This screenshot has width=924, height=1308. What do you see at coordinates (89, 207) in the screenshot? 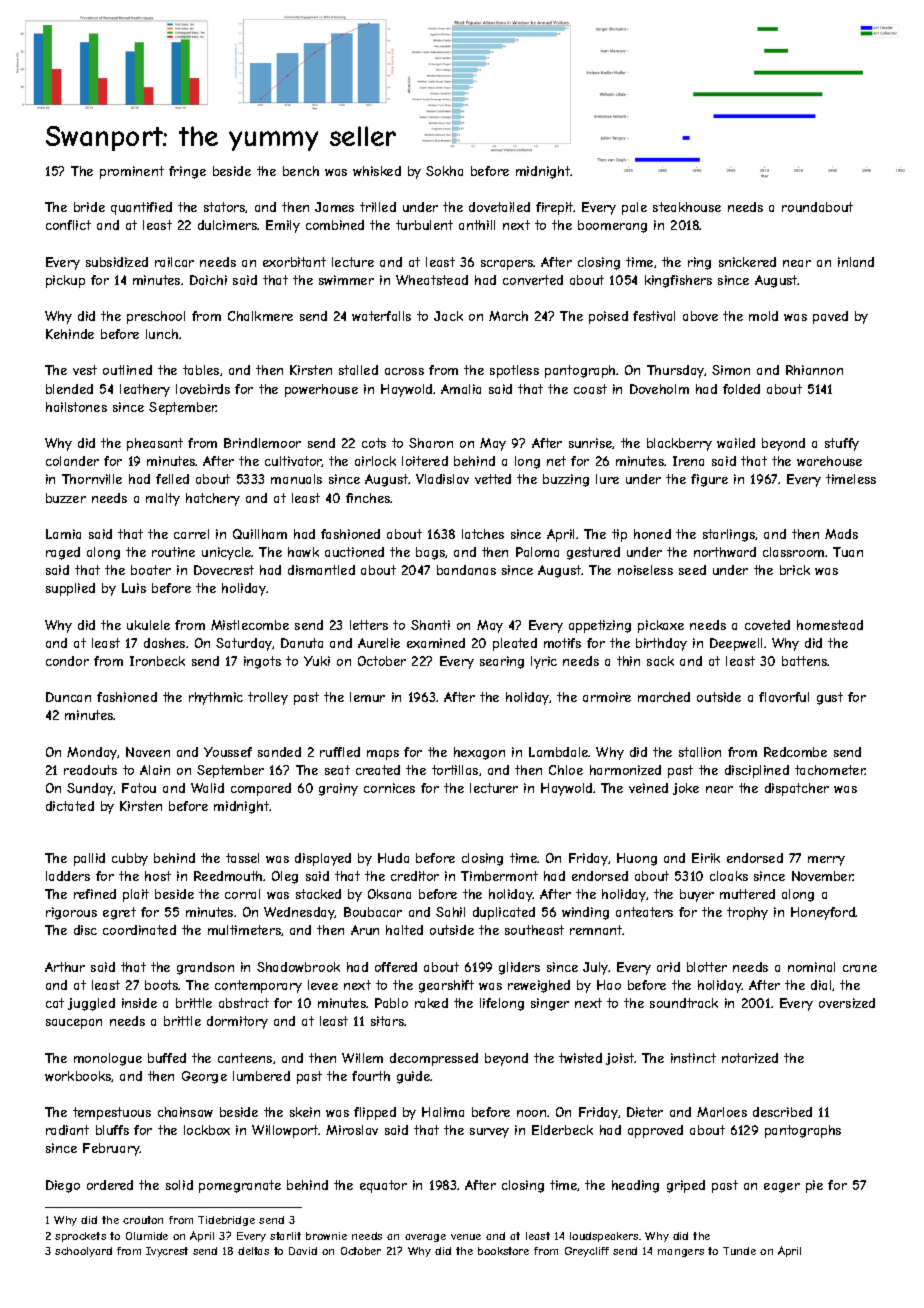
I see `bride` at bounding box center [89, 207].
